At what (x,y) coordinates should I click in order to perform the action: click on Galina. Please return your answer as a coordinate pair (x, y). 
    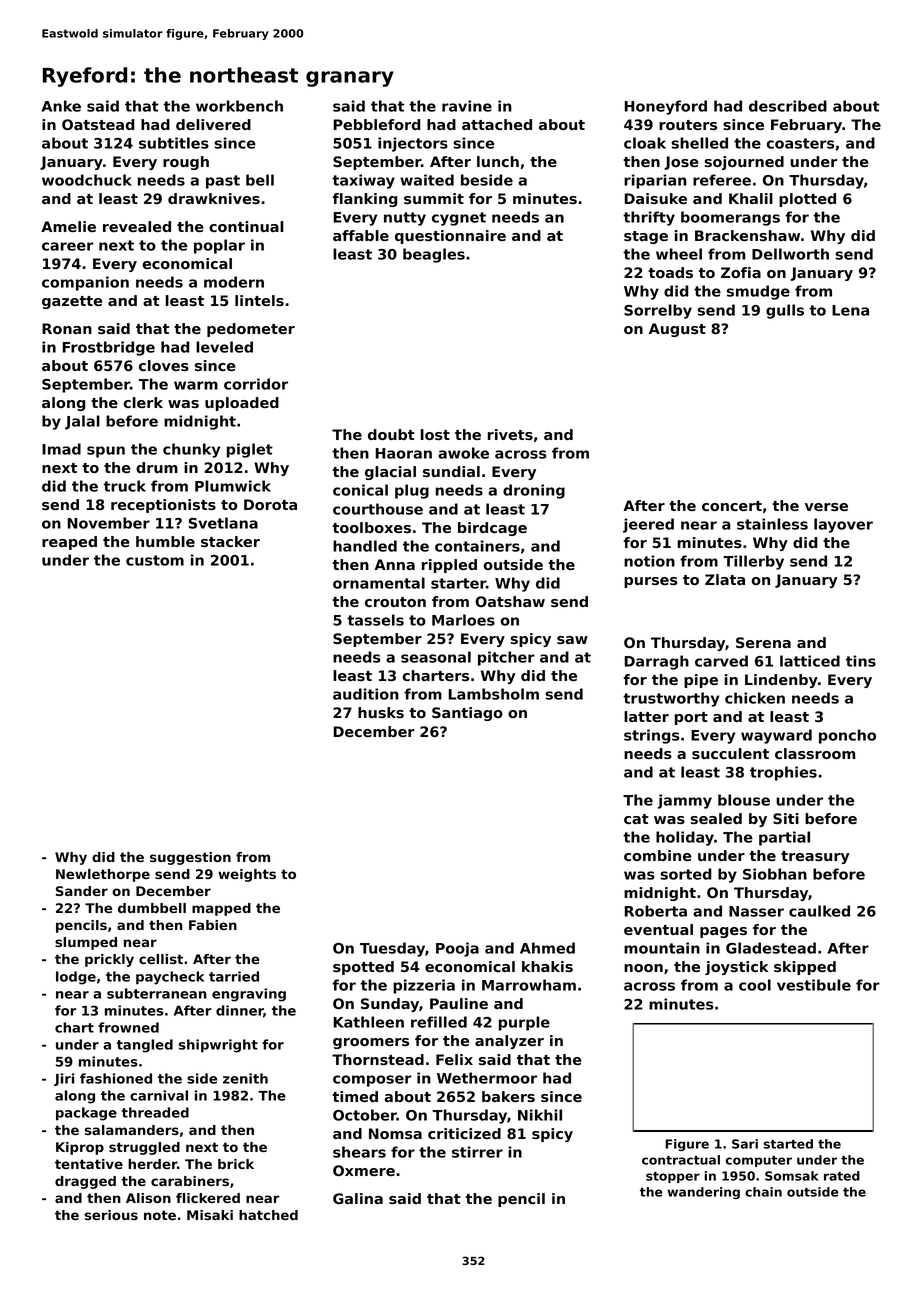
    Looking at the image, I should click on (358, 1198).
